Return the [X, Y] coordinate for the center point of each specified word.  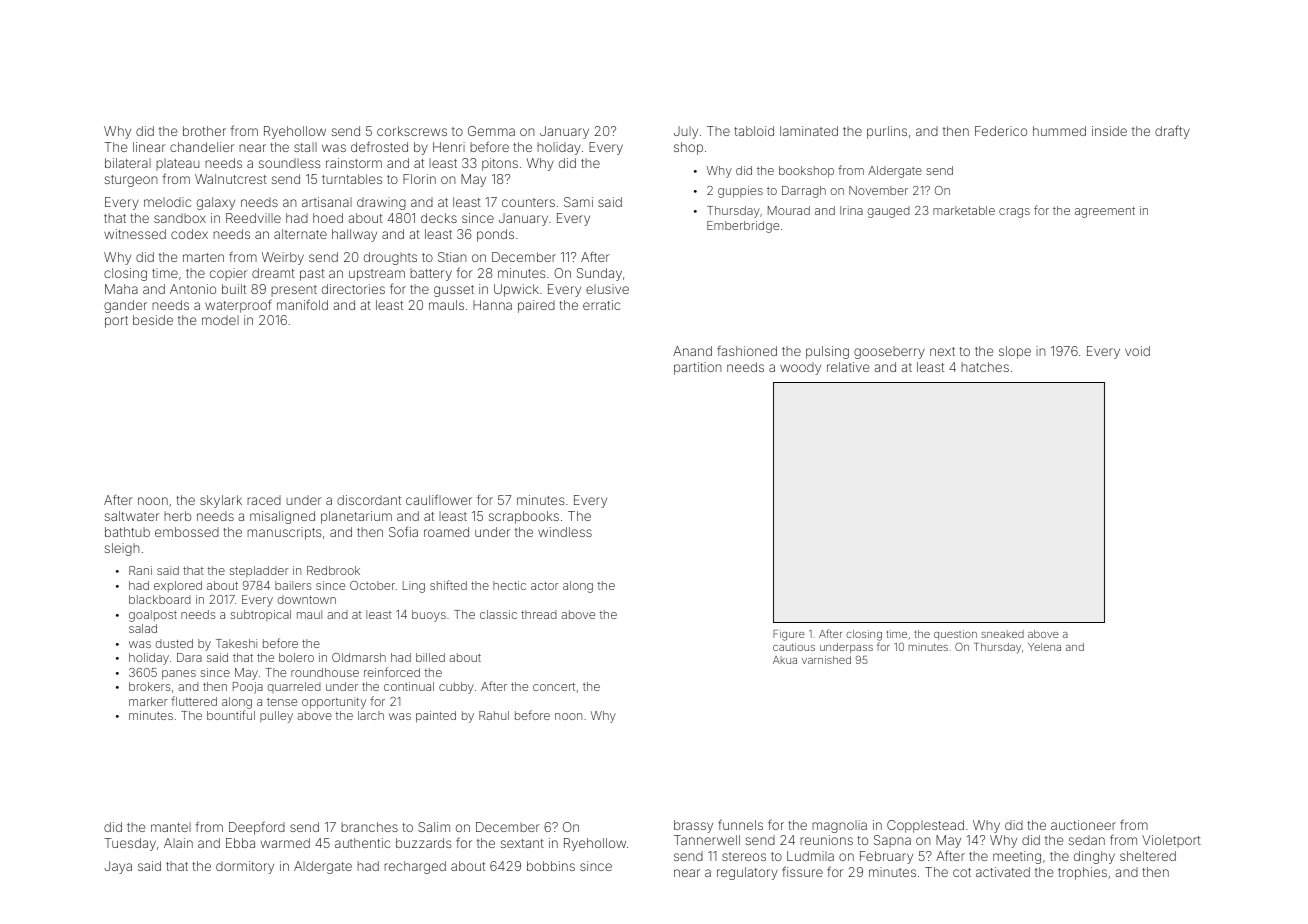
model [220, 320]
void [1137, 351]
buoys [429, 616]
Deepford [257, 828]
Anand [692, 351]
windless [565, 532]
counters [528, 202]
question [955, 635]
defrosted [379, 146]
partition [698, 368]
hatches [985, 367]
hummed [1059, 131]
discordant [369, 500]
